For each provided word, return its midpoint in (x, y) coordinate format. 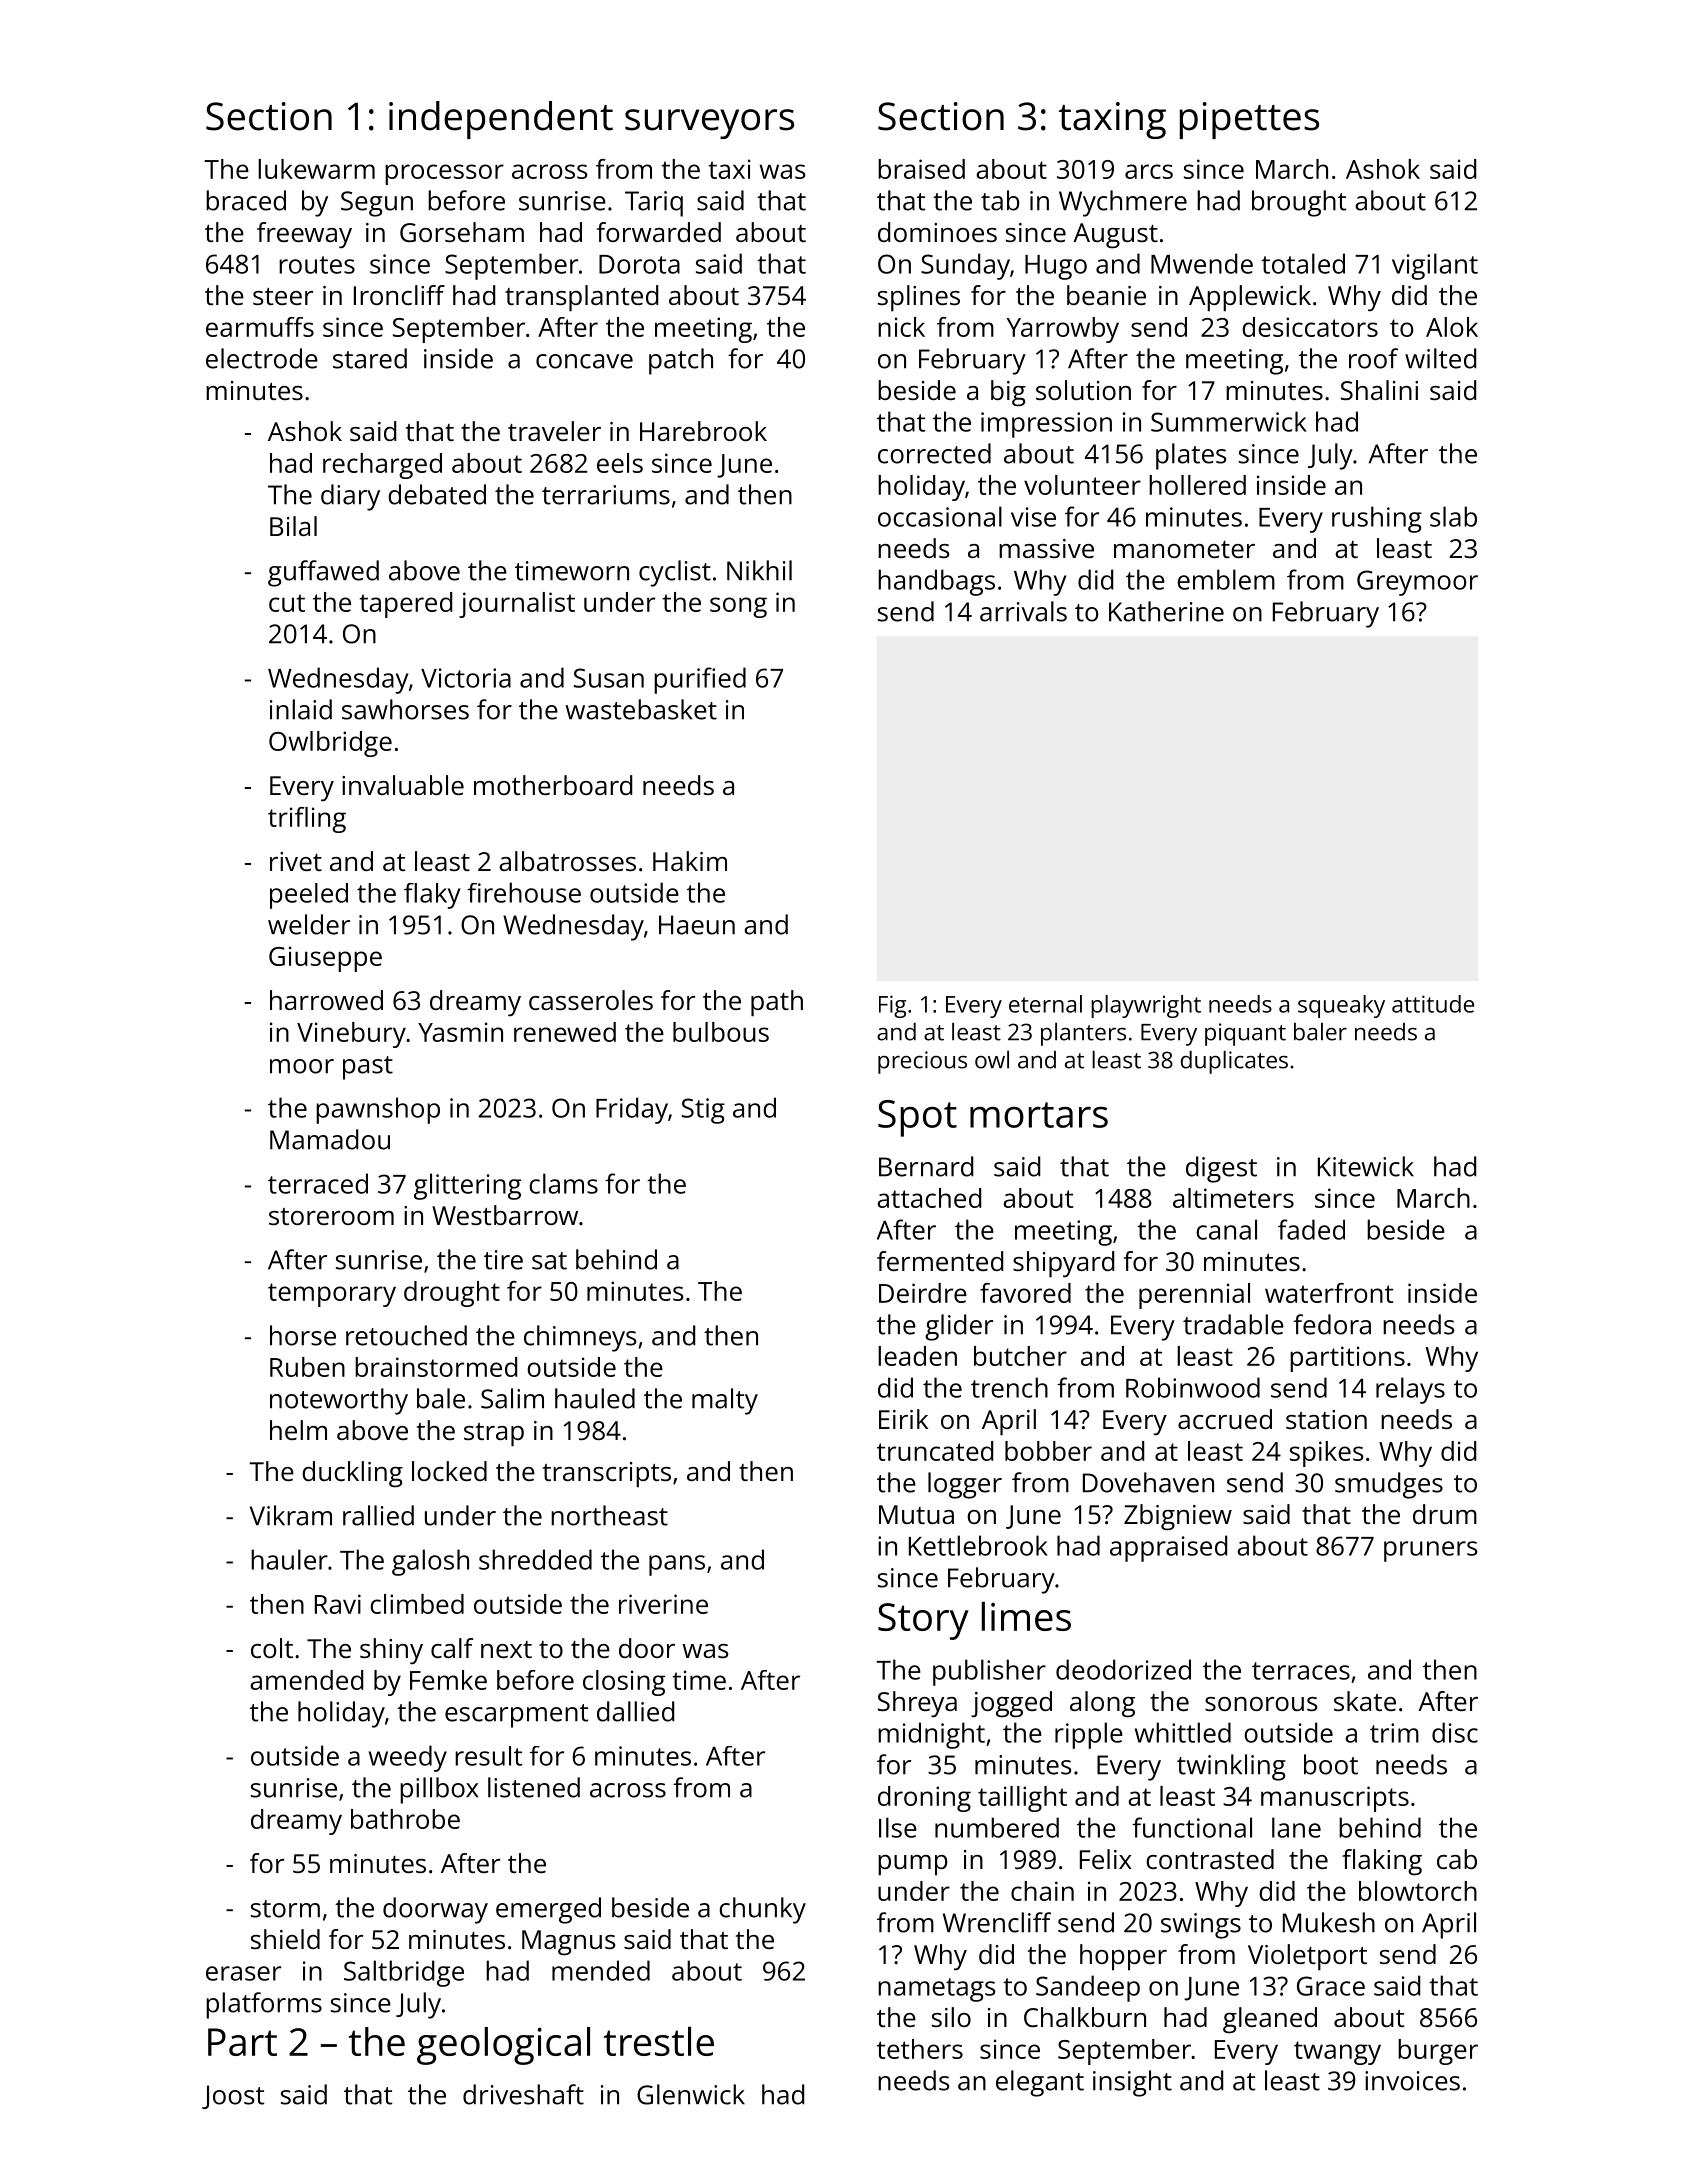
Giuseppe (325, 959)
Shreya (917, 1704)
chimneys (580, 1338)
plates (1191, 456)
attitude (1433, 1004)
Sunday (965, 266)
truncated (935, 1451)
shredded (535, 1559)
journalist (517, 605)
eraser (243, 1973)
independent (501, 120)
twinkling (1231, 1767)
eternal (1045, 1004)
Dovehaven (1148, 1482)
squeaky (1341, 1006)
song (738, 607)
